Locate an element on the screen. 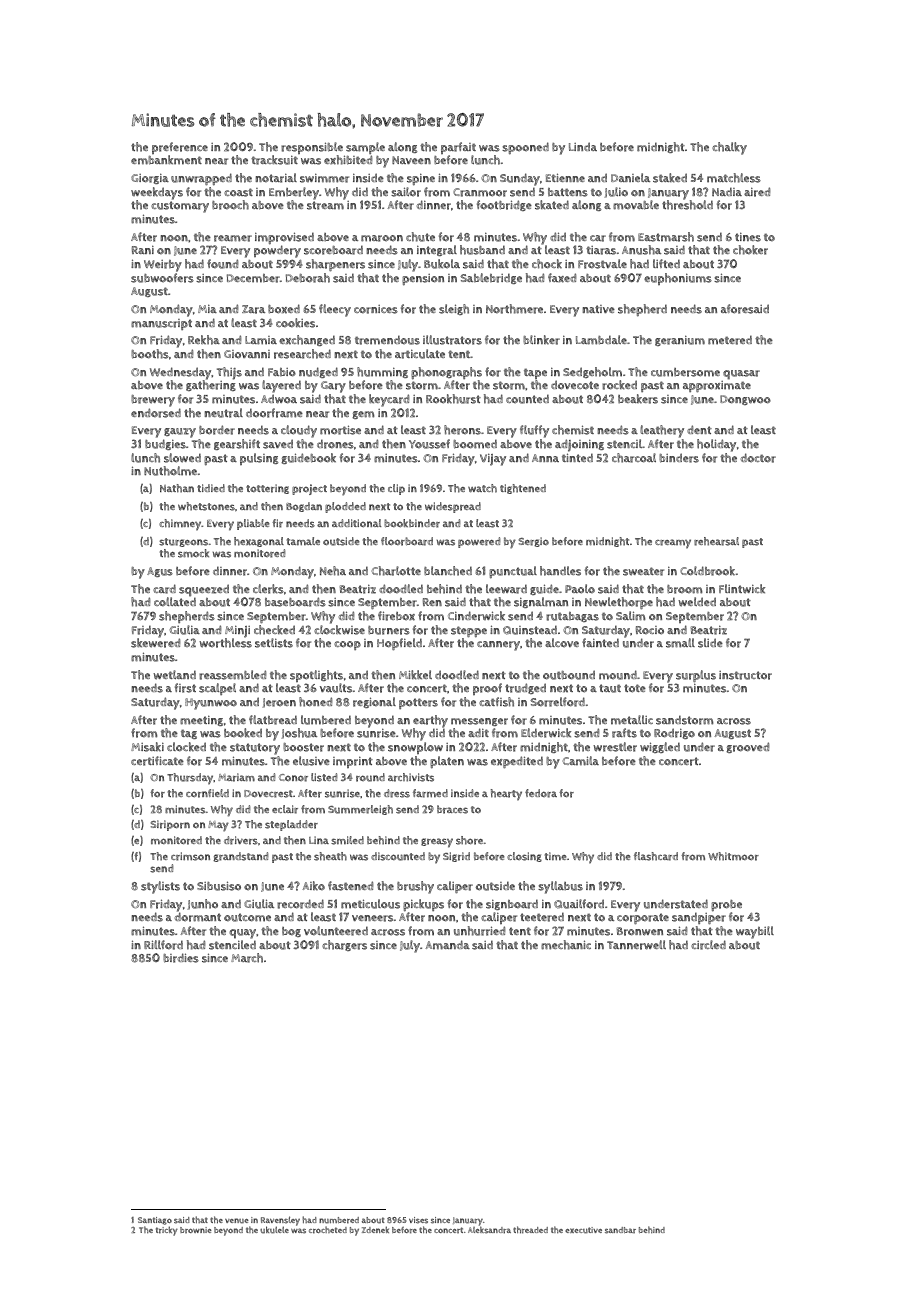 The image size is (908, 1316). first is located at coordinates (185, 688).
